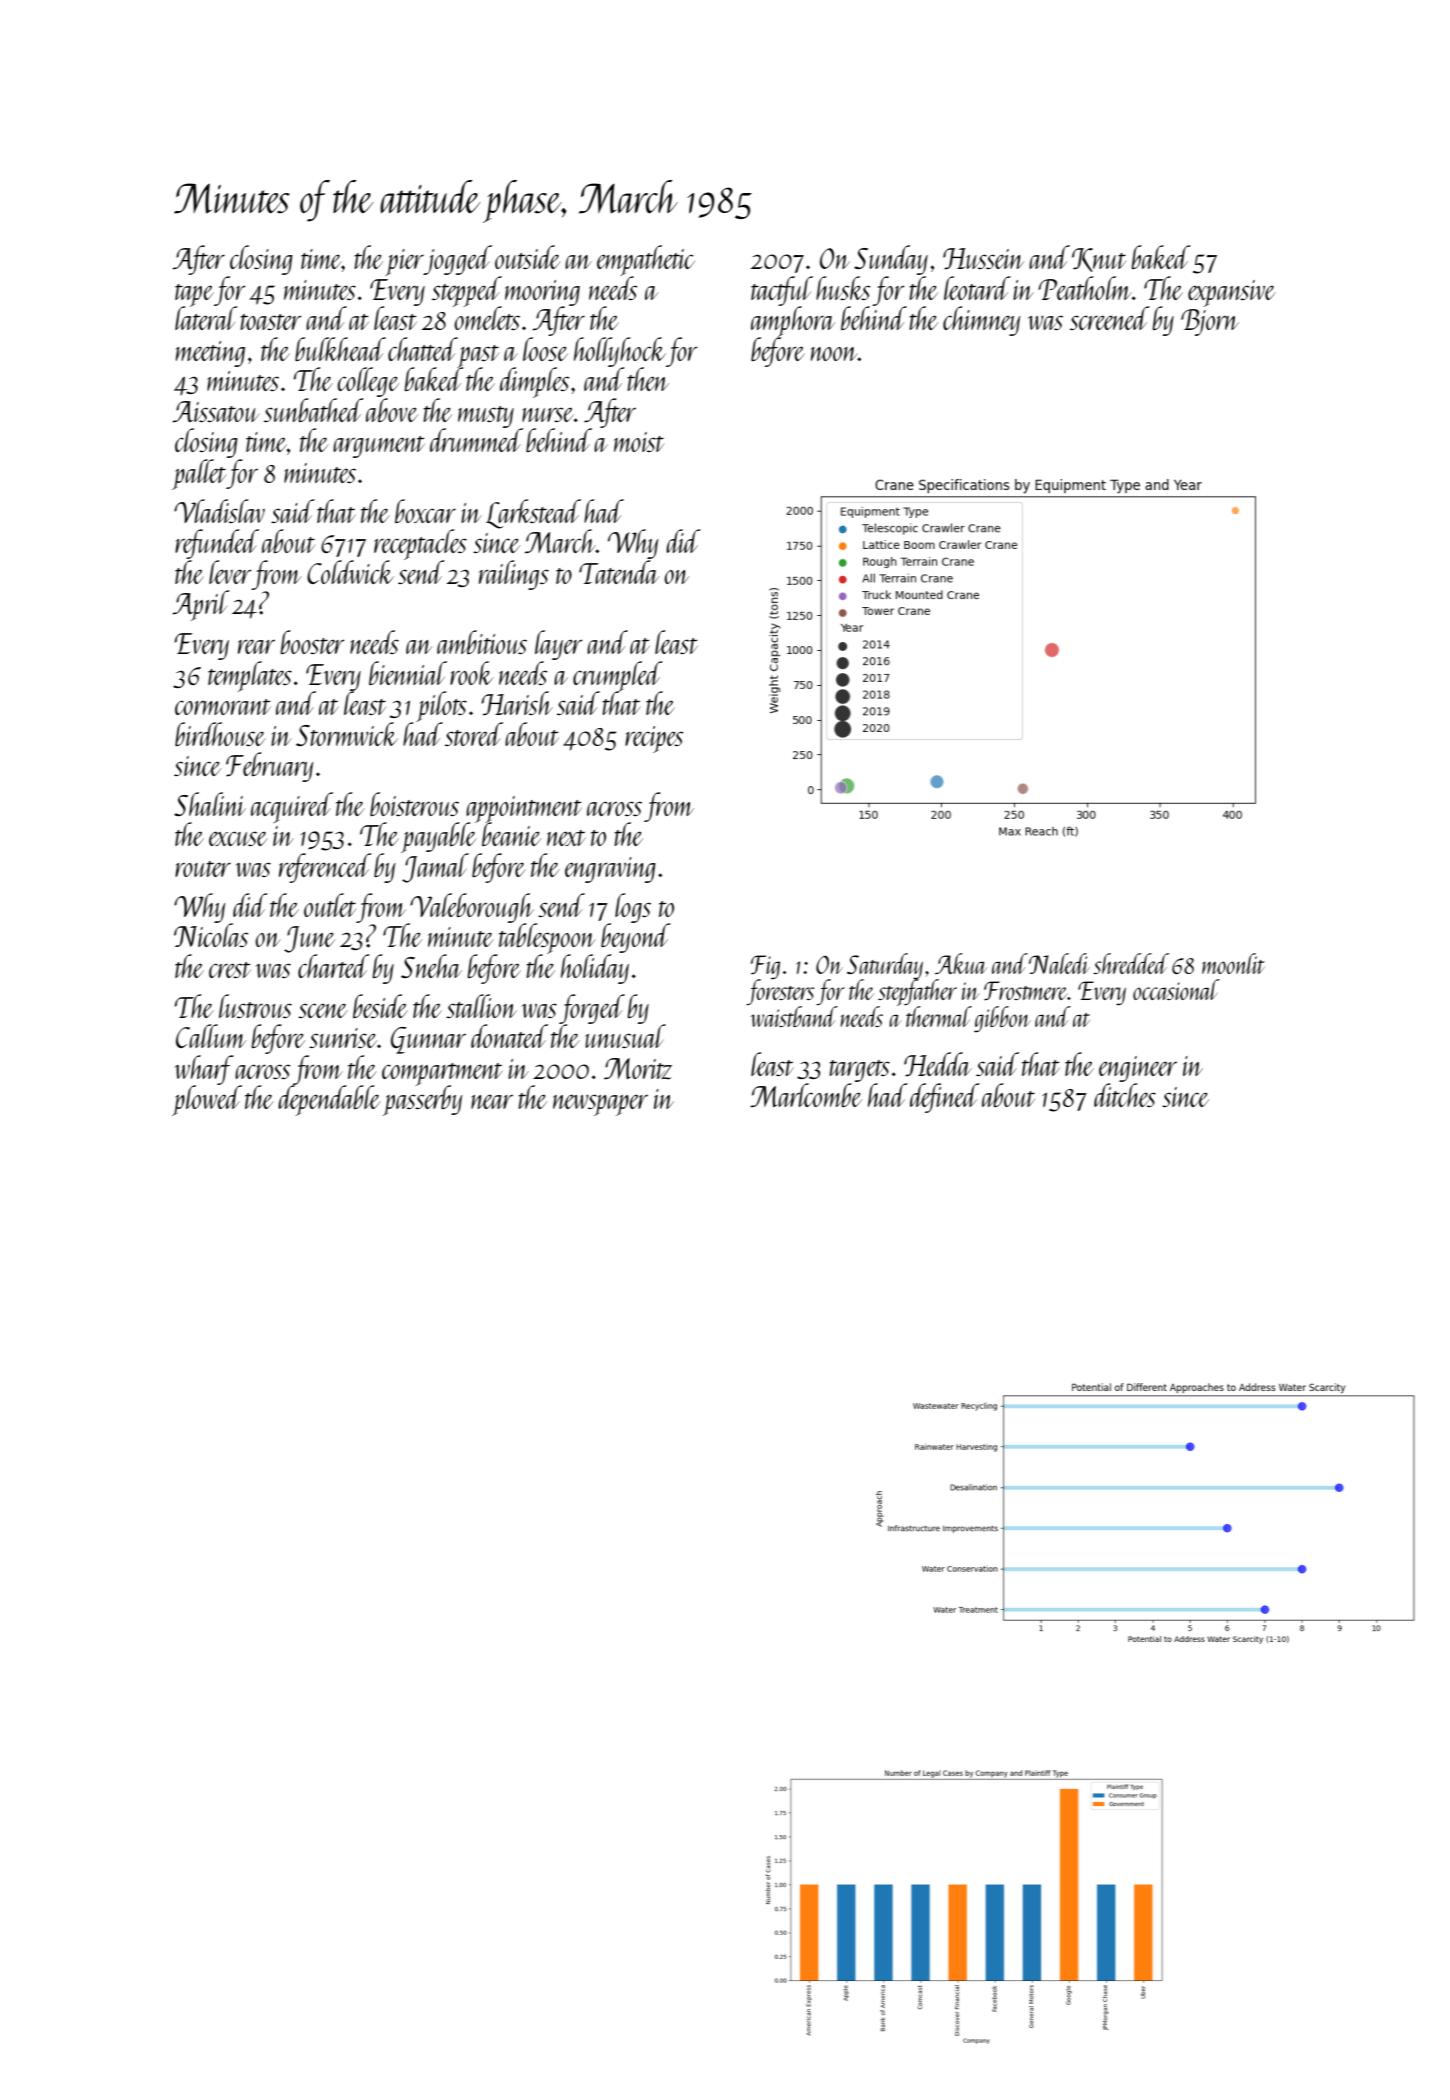 The width and height of the page is (1450, 2100). Describe the element at coordinates (487, 318) in the page. I see `omelets` at that location.
